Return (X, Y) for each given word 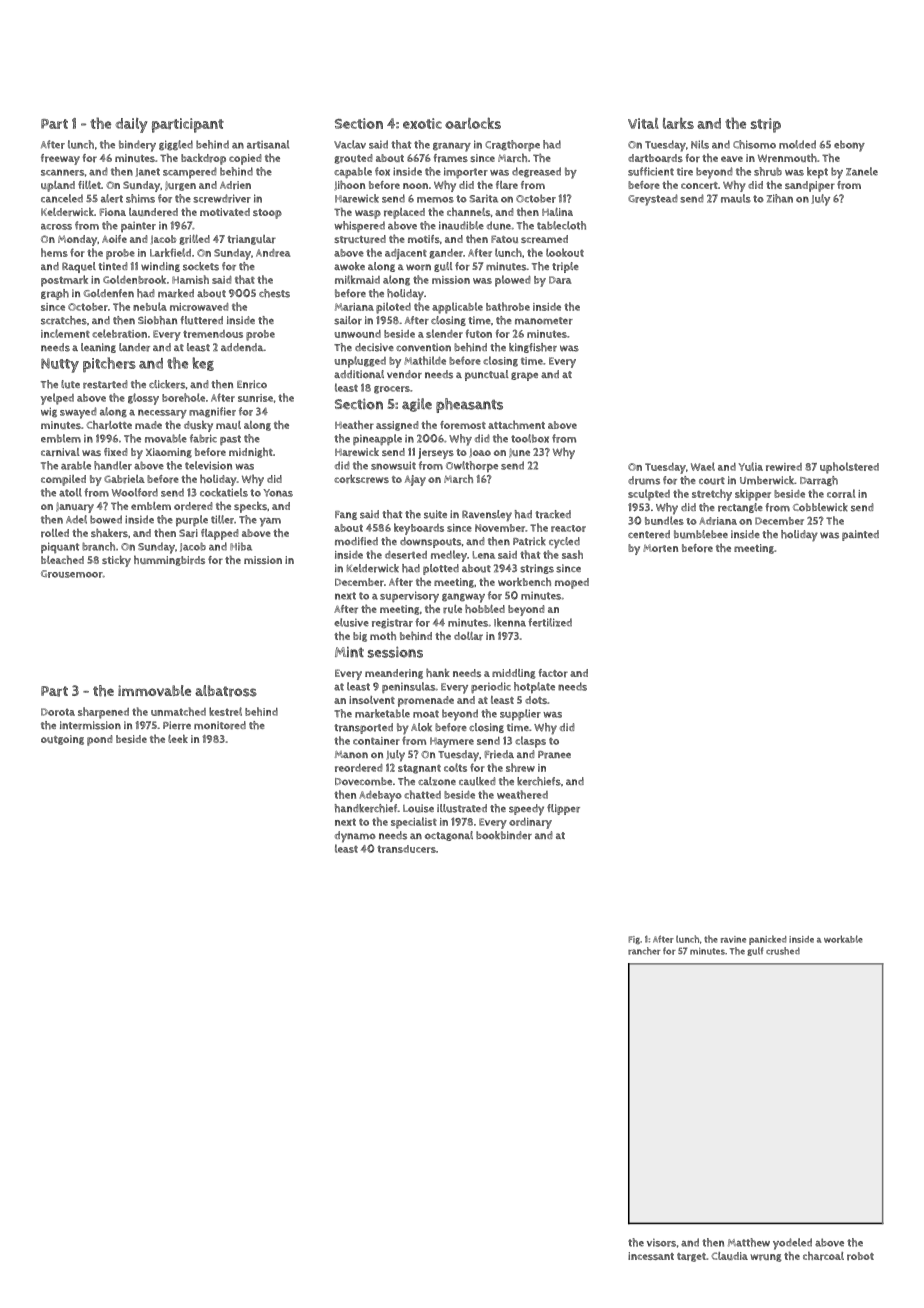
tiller (222, 519)
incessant (651, 1256)
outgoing (62, 740)
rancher (644, 951)
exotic (422, 123)
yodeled (792, 1244)
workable (843, 939)
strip (766, 125)
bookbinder (504, 835)
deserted (406, 555)
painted (860, 535)
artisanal (268, 144)
